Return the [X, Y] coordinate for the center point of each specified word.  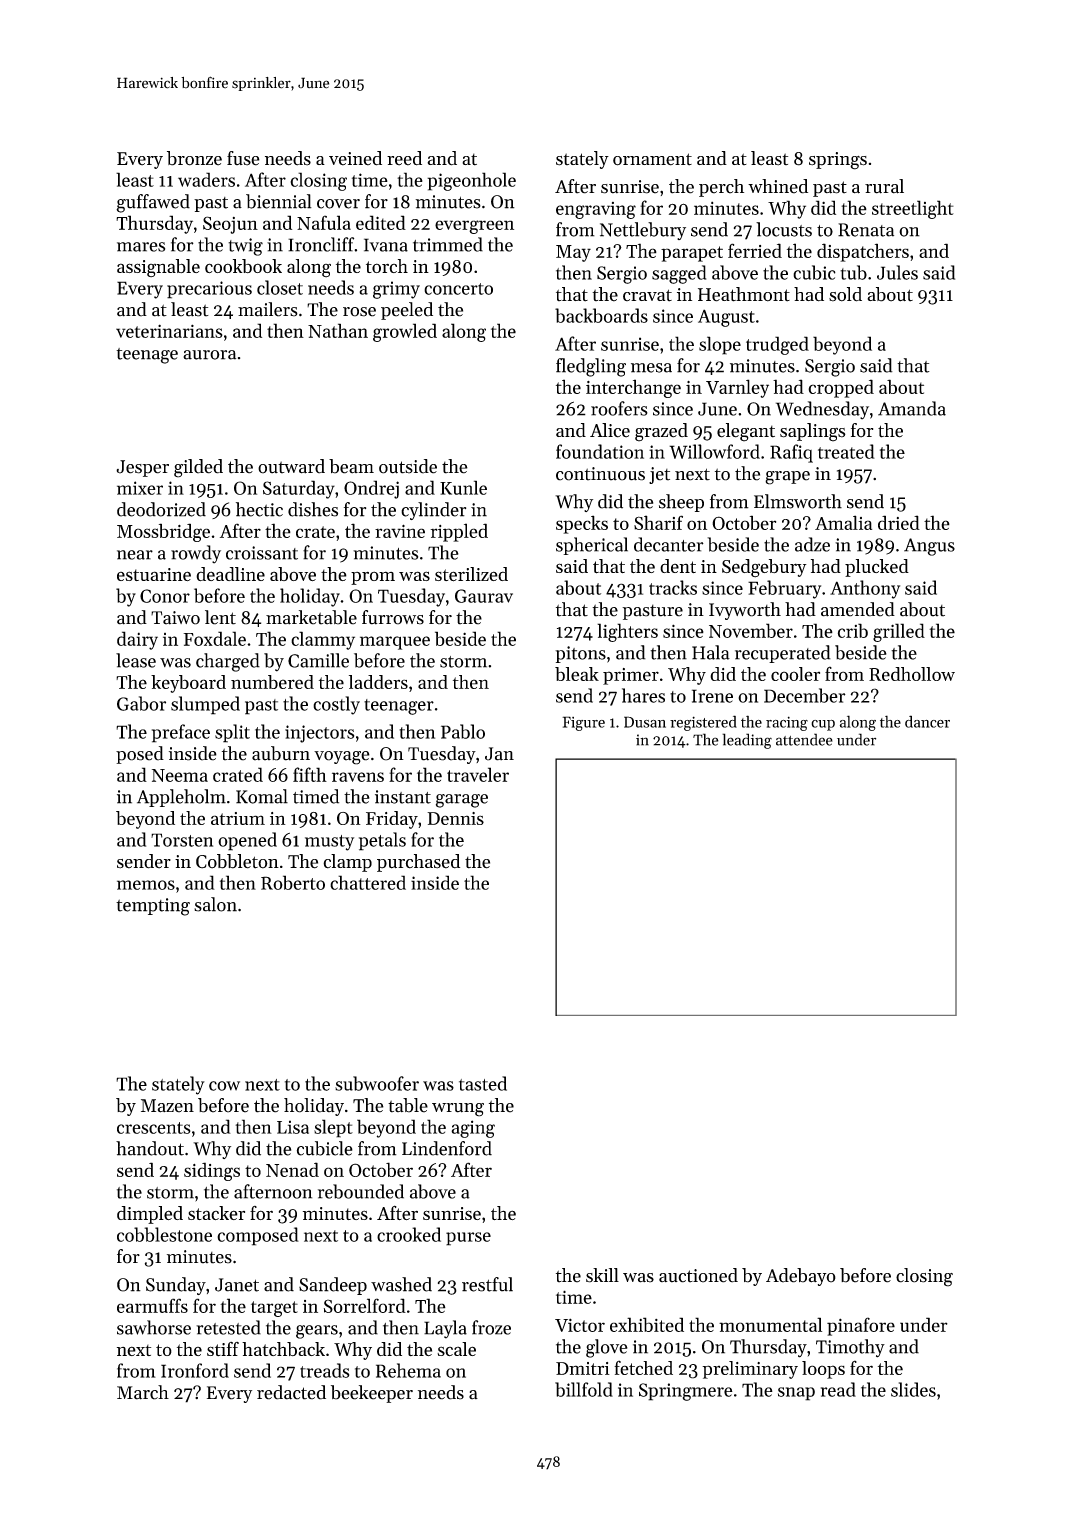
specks [582, 524]
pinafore [861, 1326]
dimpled [150, 1215]
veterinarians [169, 331]
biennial [279, 201]
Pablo [463, 731]
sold [845, 294]
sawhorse [154, 1327]
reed [404, 158]
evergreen [474, 227]
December [805, 695]
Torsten [182, 840]
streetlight [913, 209]
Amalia [843, 522]
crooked [409, 1234]
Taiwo [175, 618]
